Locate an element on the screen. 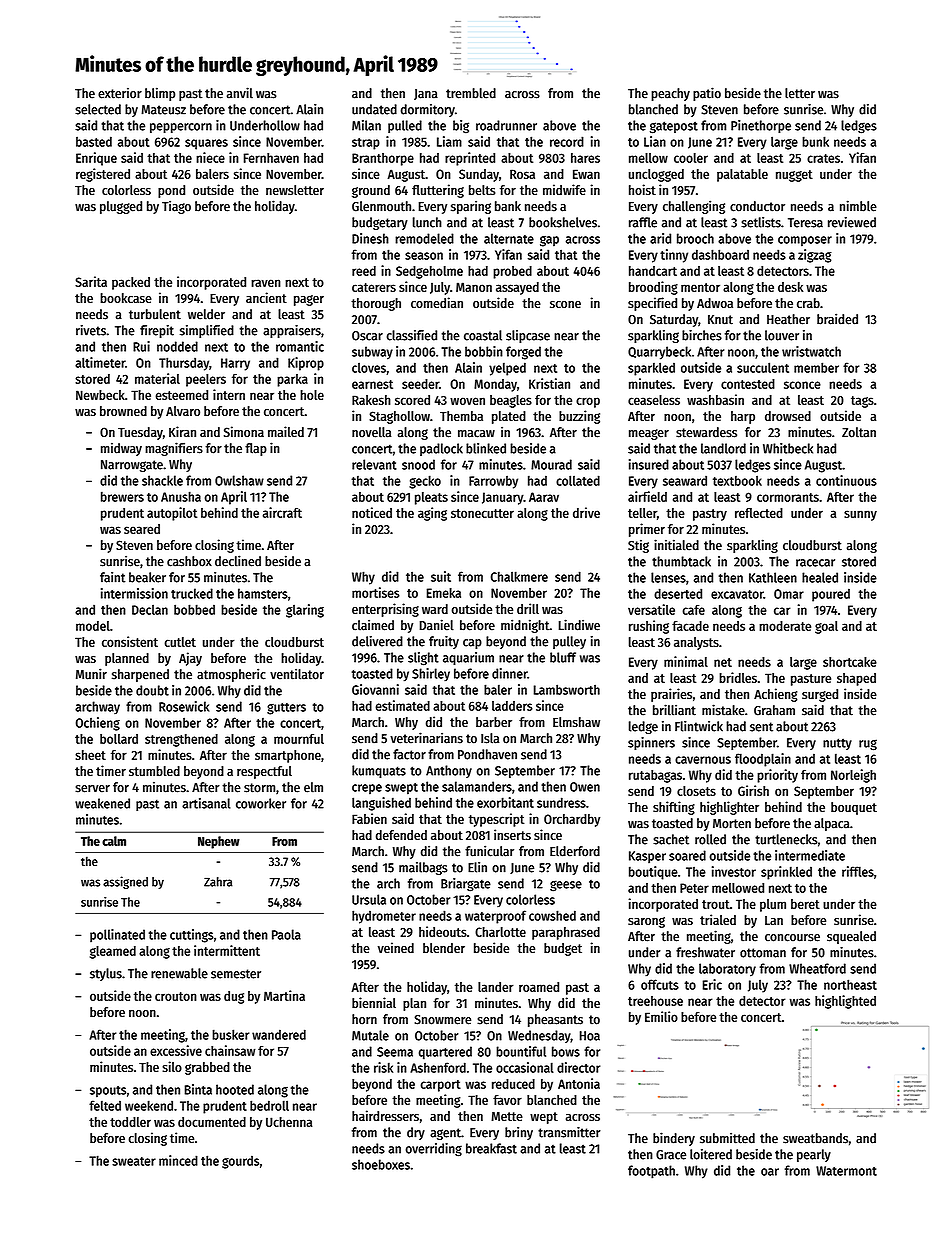 The height and width of the screenshot is (1233, 952). weakened is located at coordinates (102, 803).
